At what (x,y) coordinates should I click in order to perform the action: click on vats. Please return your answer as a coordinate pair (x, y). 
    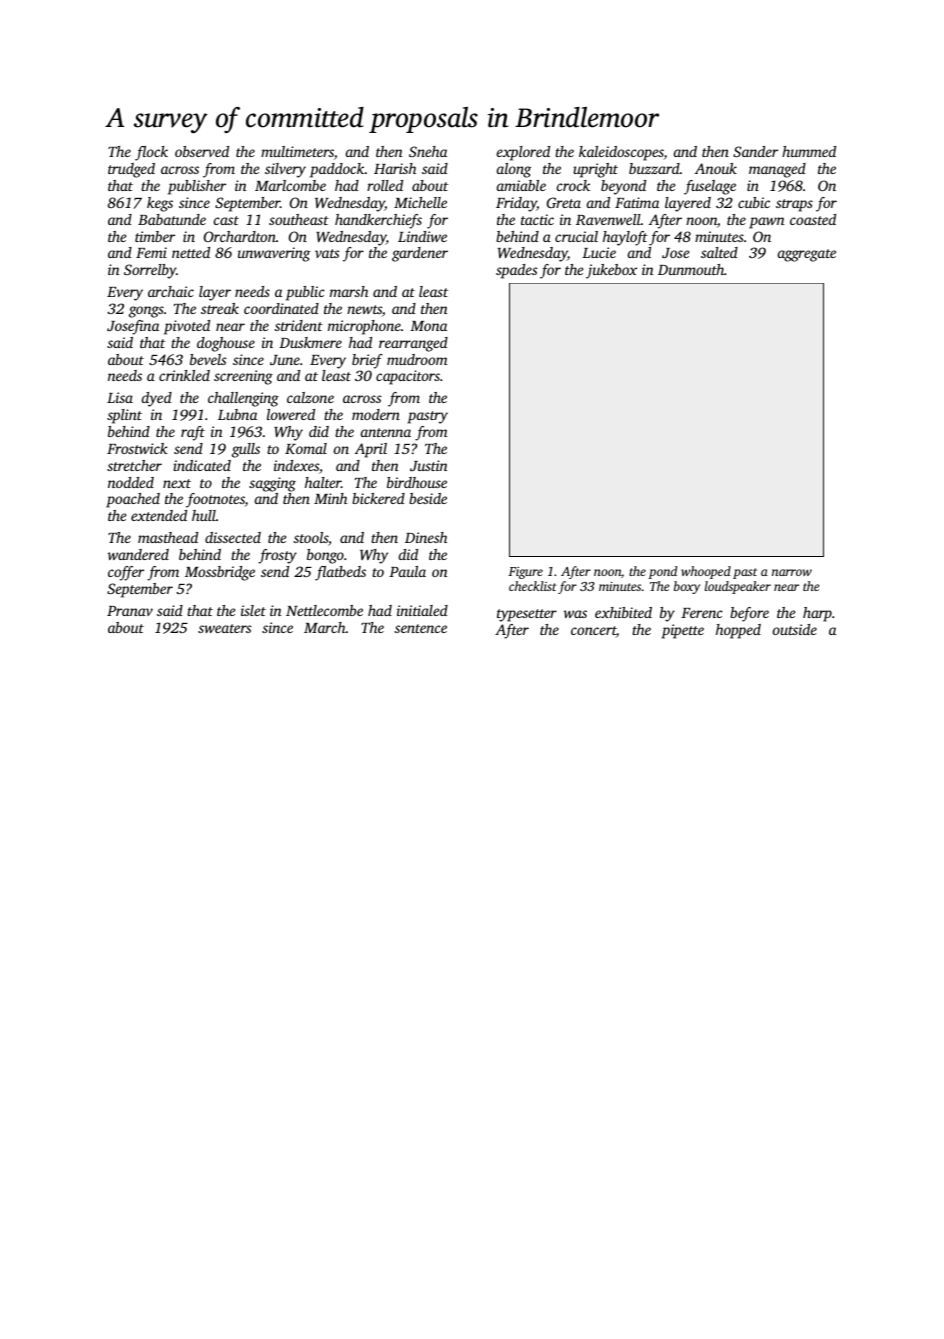
    Looking at the image, I should click on (327, 253).
